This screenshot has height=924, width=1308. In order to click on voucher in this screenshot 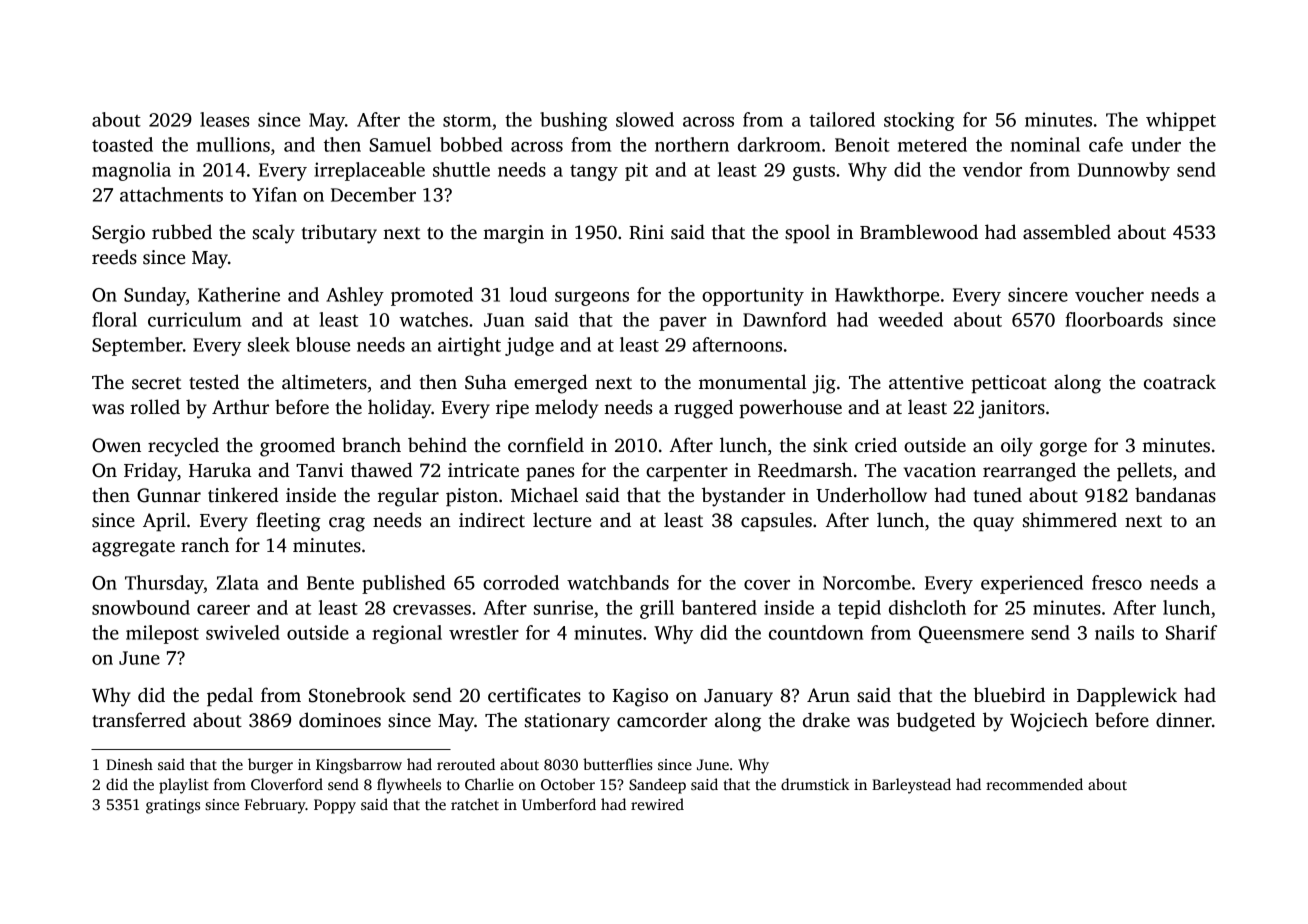, I will do `click(1109, 294)`.
